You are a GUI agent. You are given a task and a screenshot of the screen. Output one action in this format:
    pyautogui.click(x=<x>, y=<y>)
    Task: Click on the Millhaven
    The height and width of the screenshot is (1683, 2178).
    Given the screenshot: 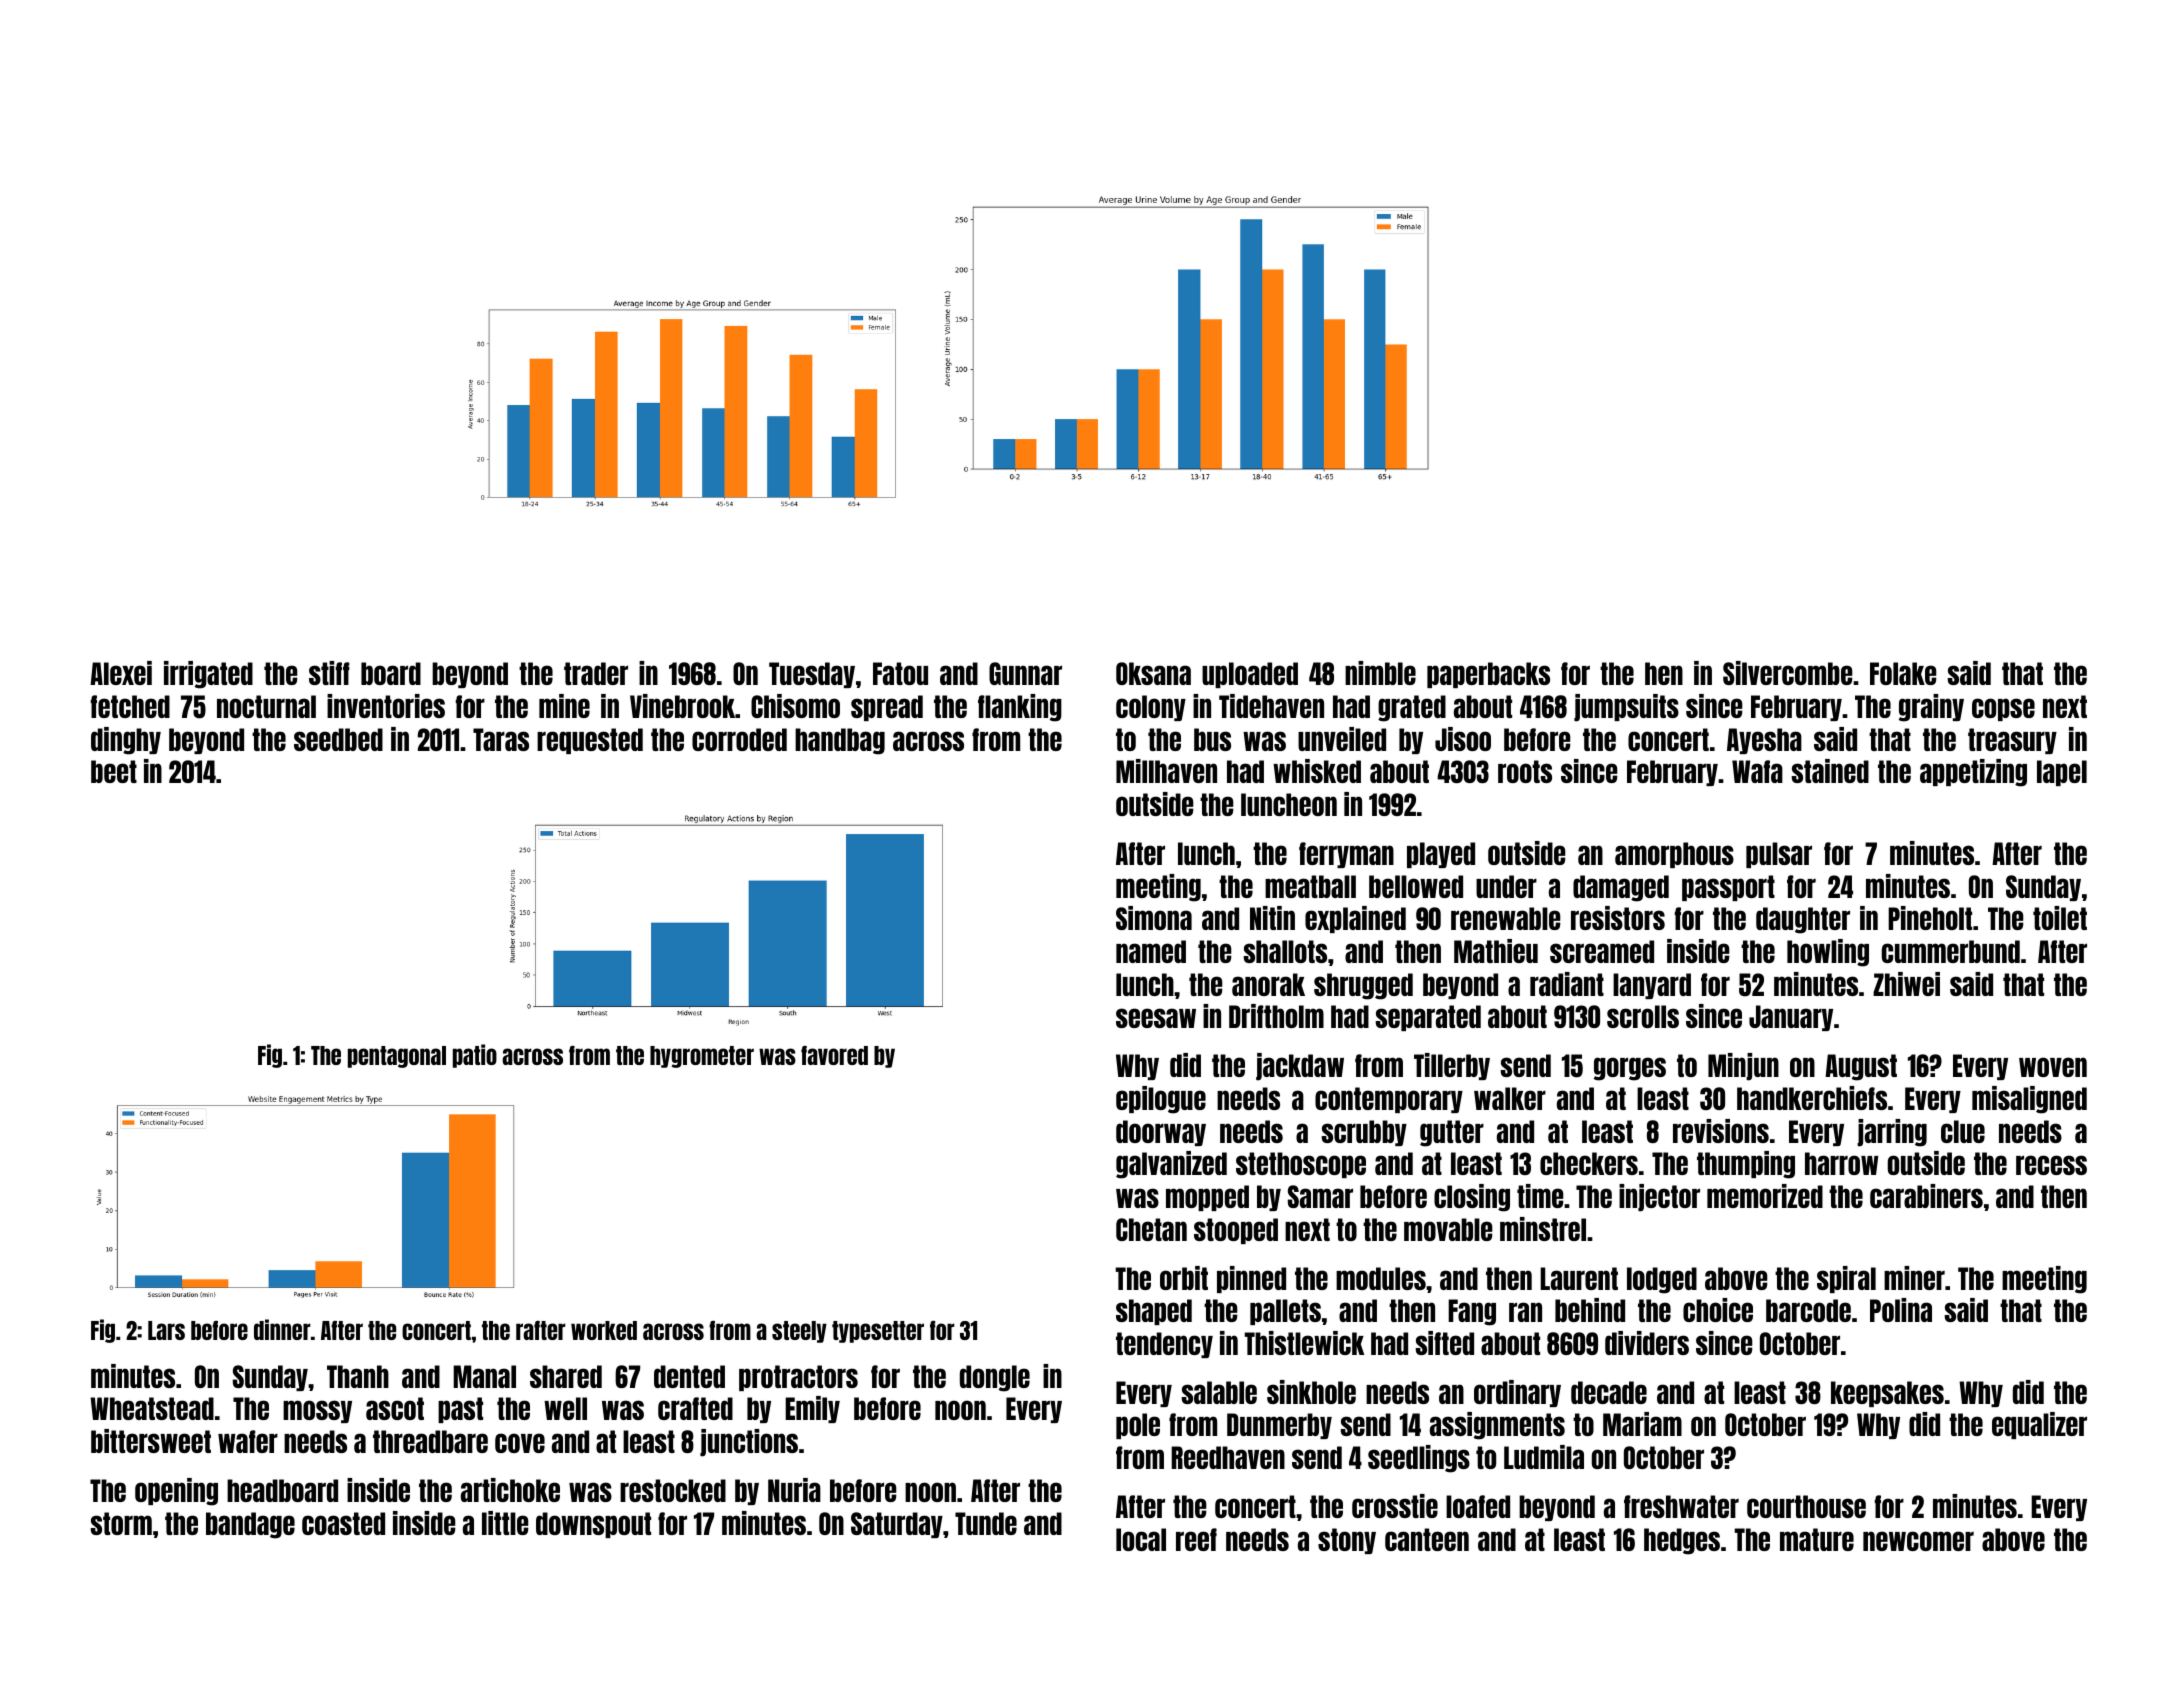 What is the action you would take?
    pyautogui.click(x=1166, y=771)
